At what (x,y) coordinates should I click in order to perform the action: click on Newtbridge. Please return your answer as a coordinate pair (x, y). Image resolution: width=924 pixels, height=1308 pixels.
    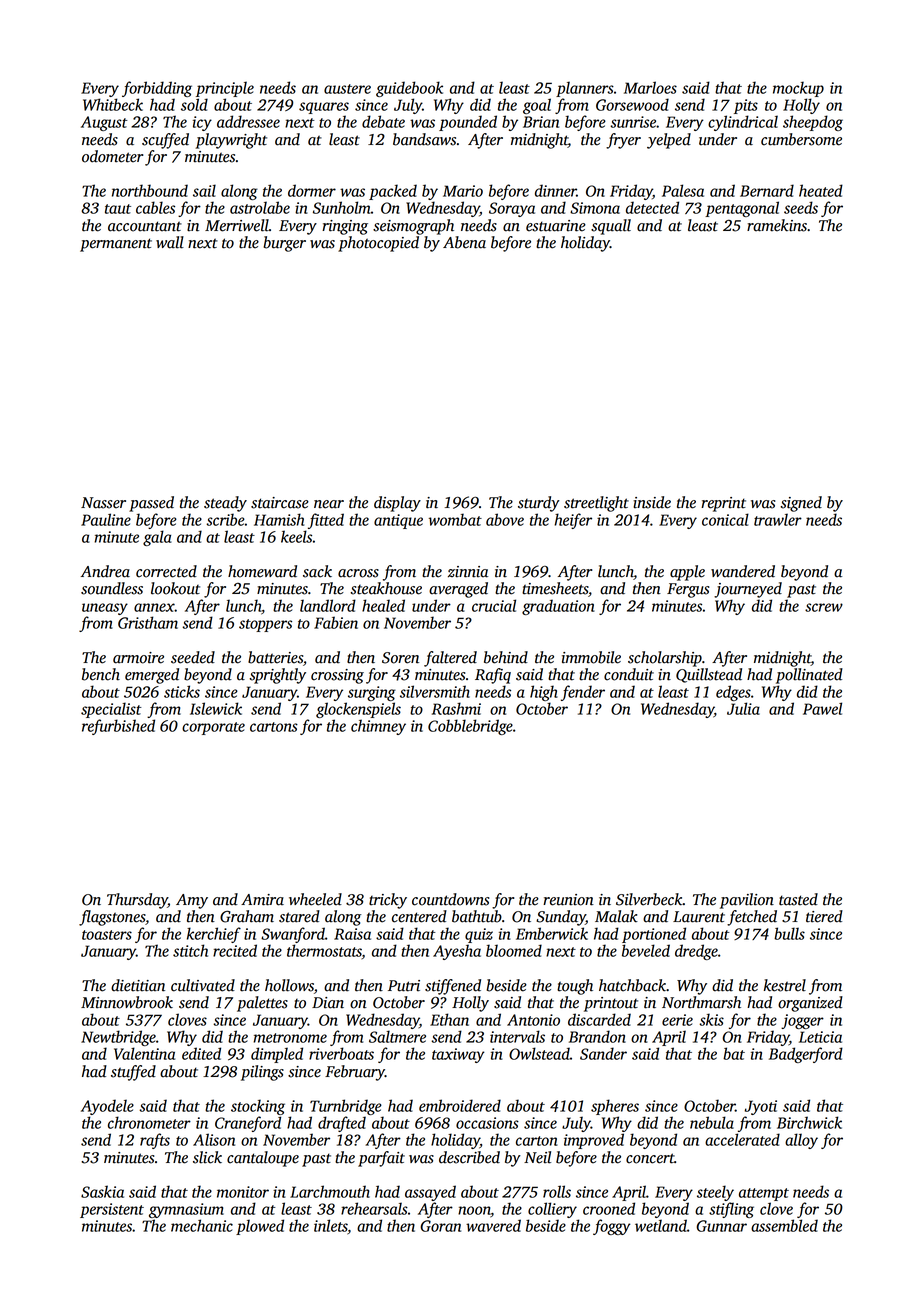
    Looking at the image, I should click on (118, 1038).
